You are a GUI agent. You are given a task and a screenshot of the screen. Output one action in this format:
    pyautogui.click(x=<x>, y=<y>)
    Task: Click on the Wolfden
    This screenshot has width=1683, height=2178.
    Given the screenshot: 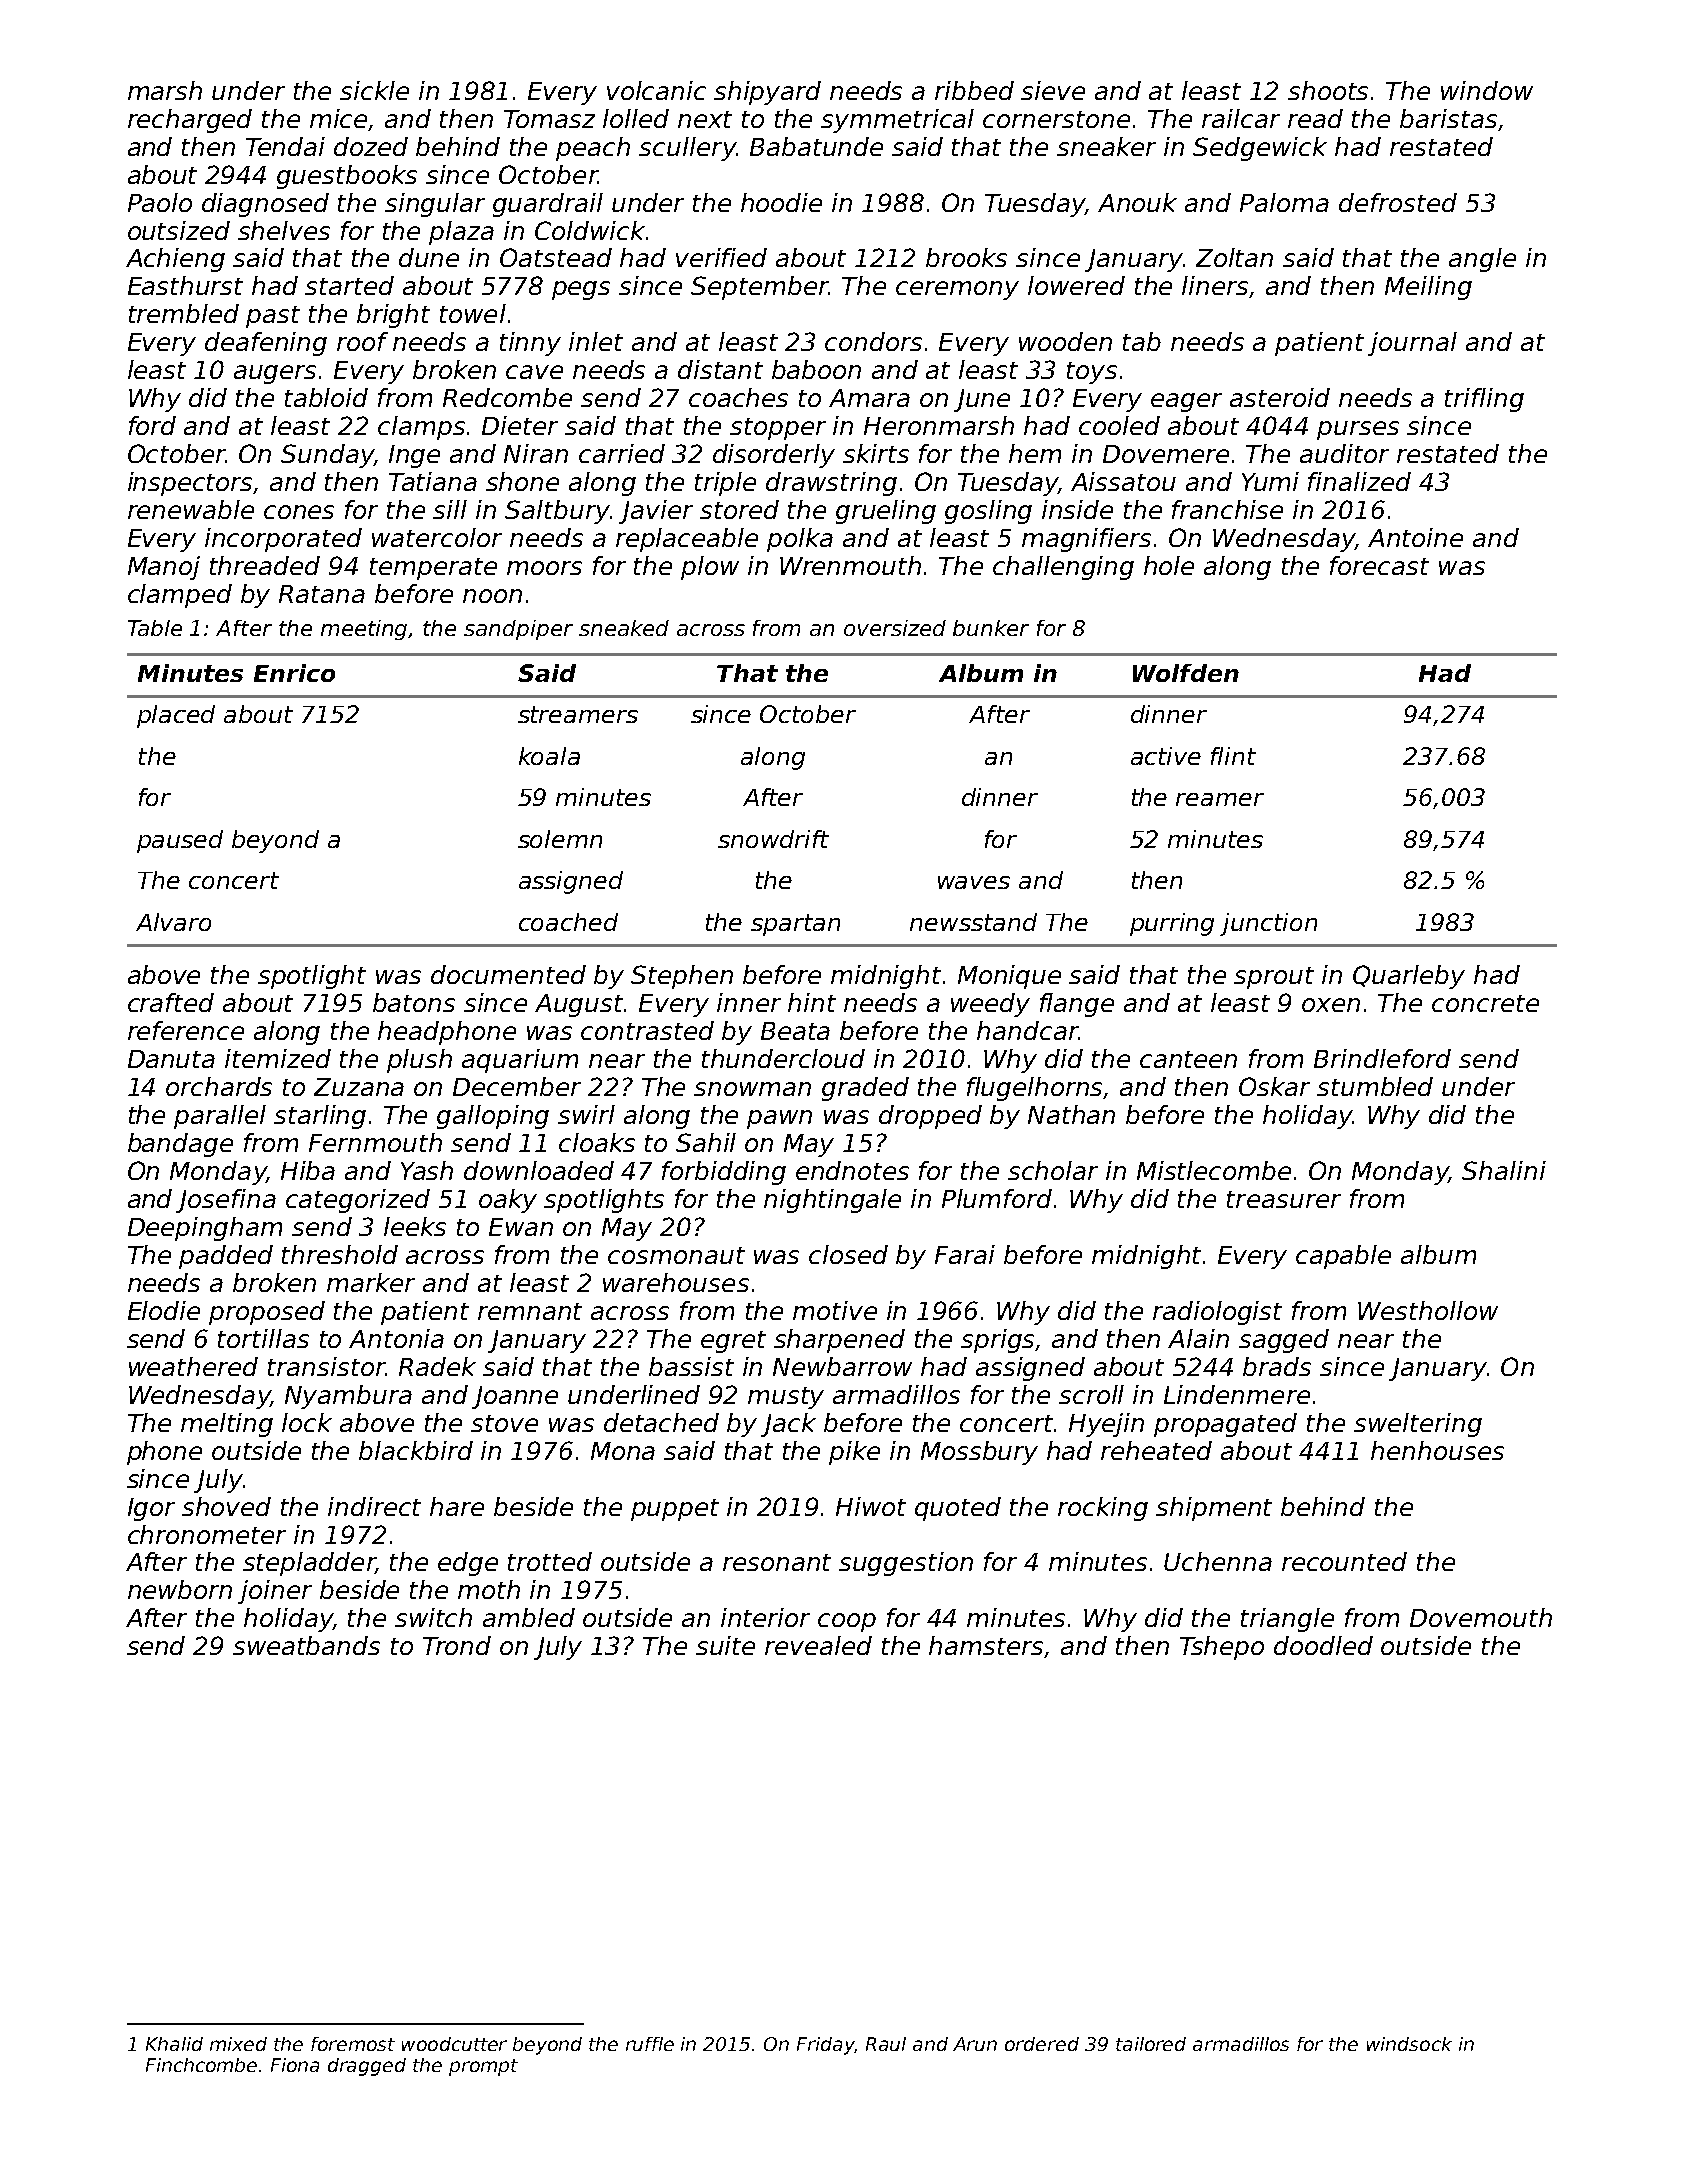 What is the action you would take?
    pyautogui.click(x=1186, y=673)
